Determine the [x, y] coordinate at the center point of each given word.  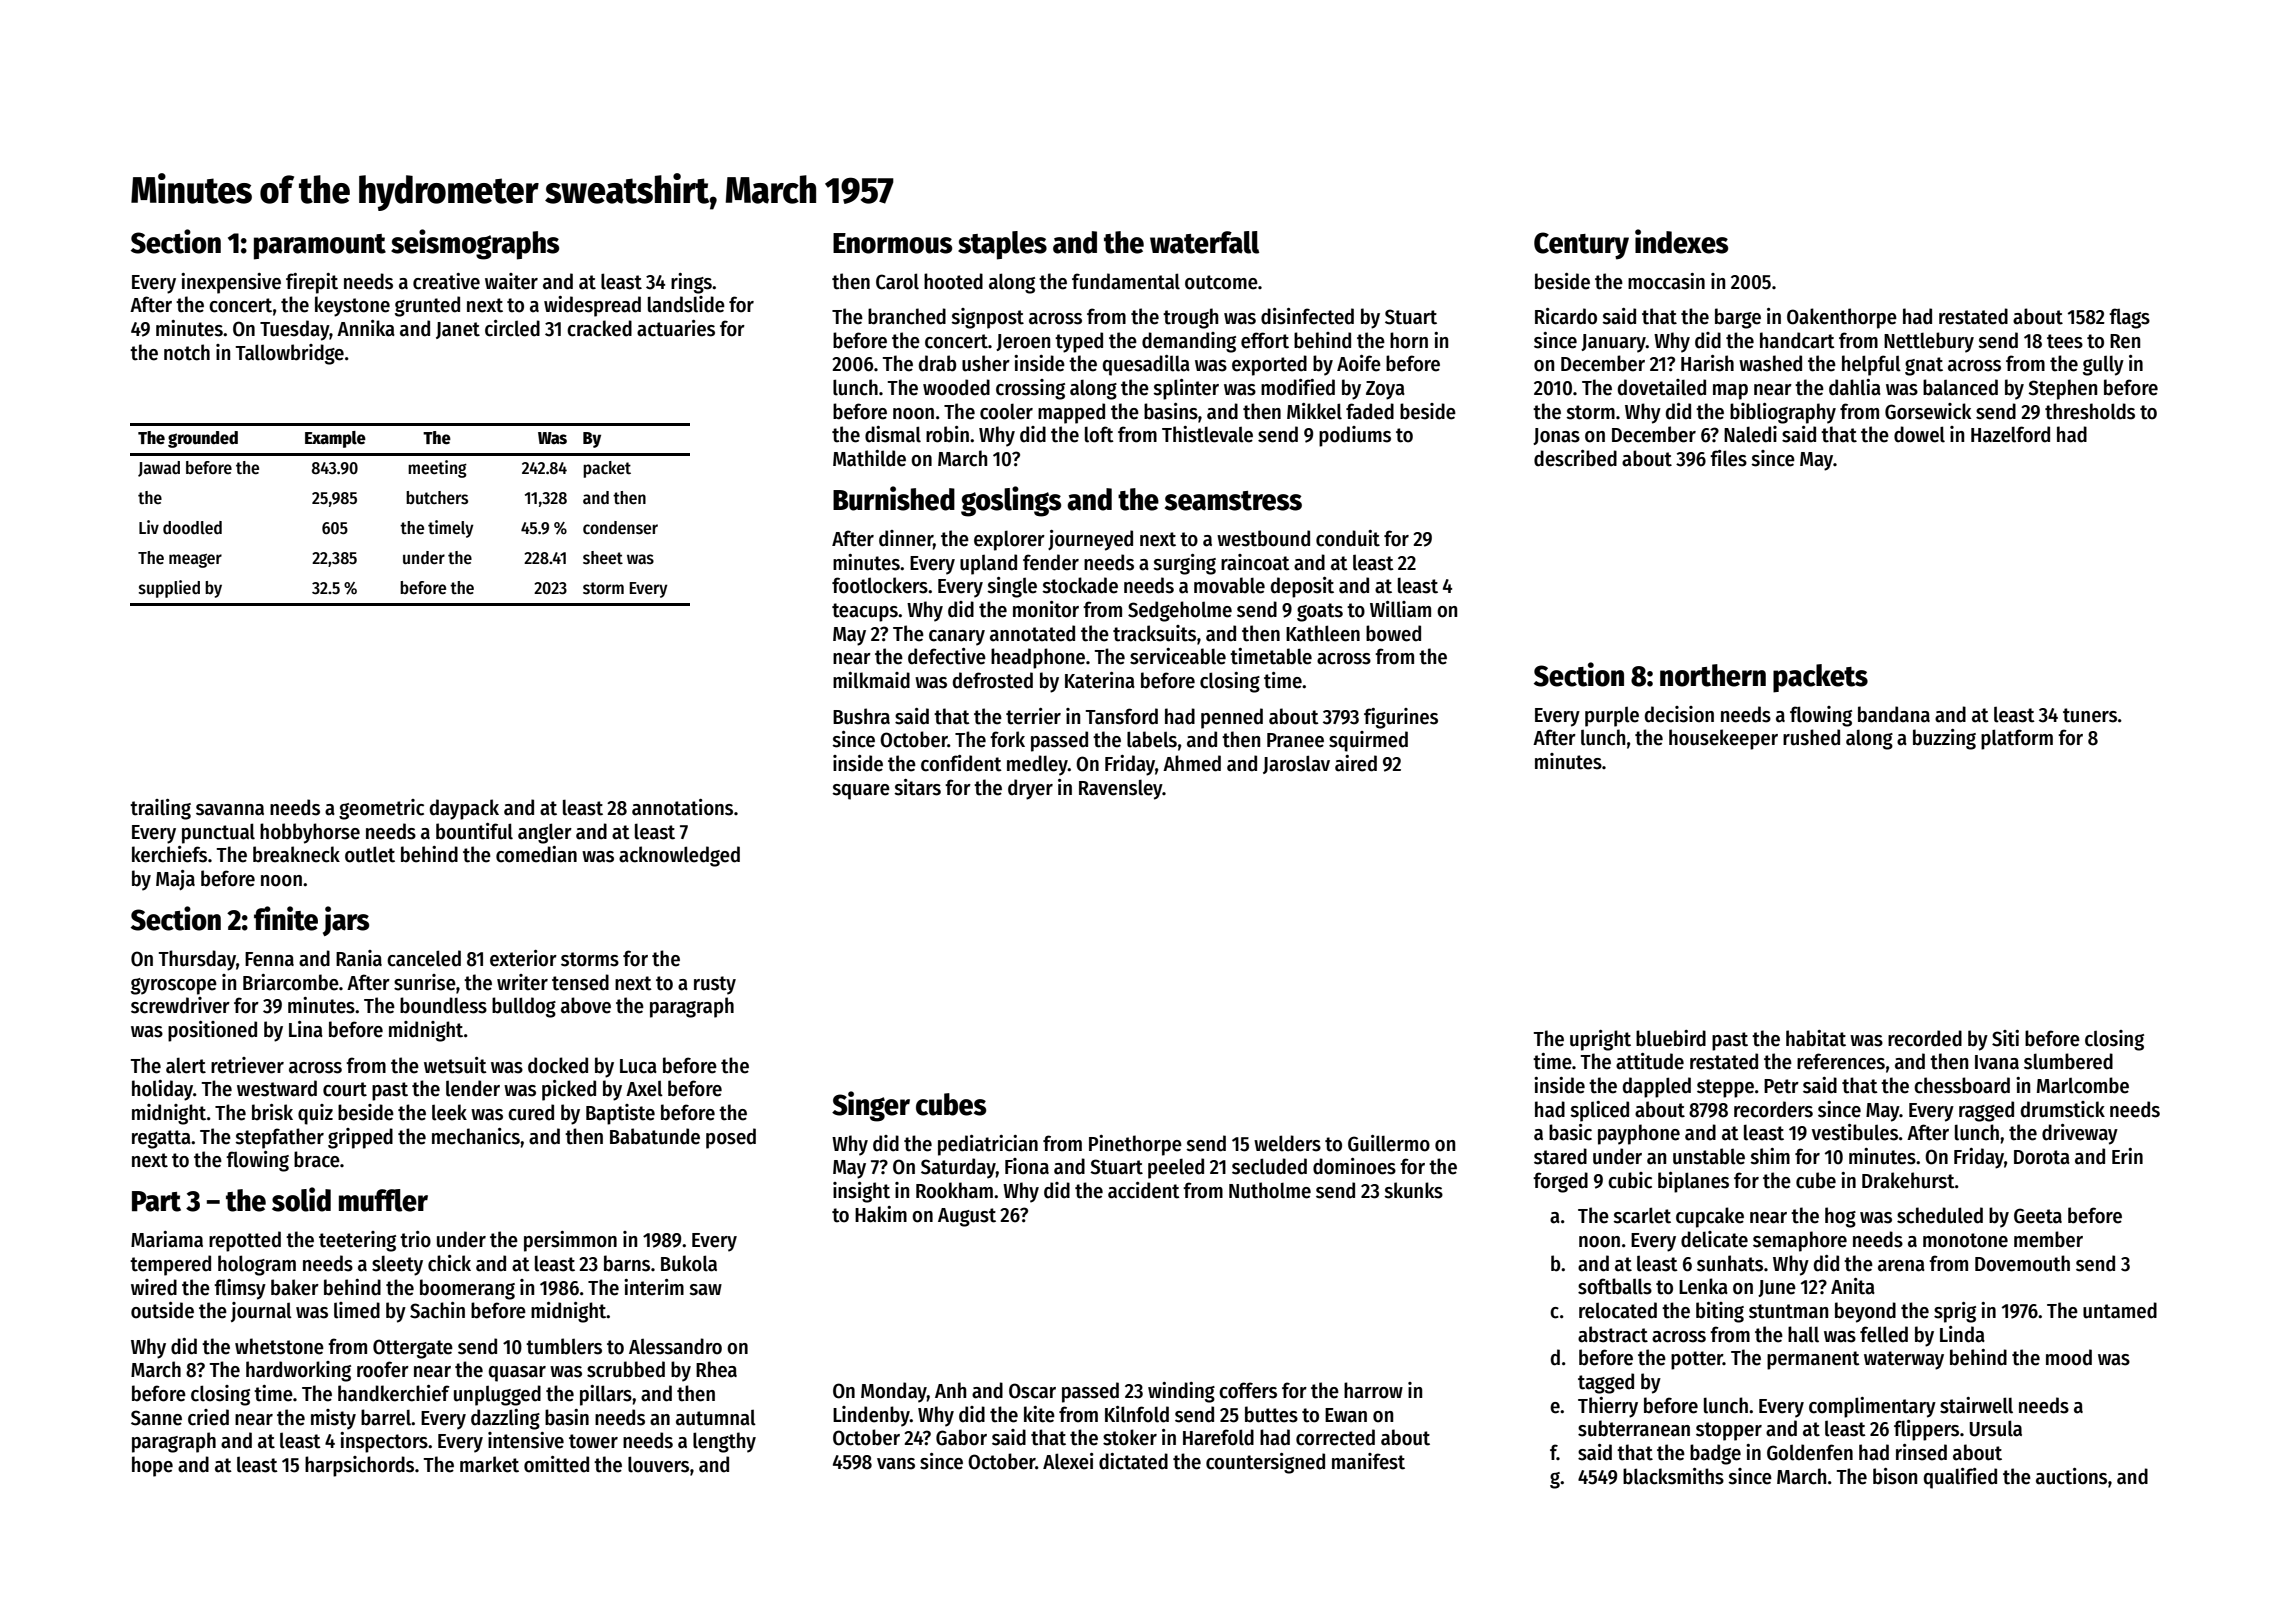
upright [1600, 1040]
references [1841, 1061]
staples [1002, 245]
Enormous [892, 243]
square [861, 792]
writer [522, 982]
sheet [603, 558]
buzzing [1944, 739]
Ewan [1346, 1415]
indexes [1681, 241]
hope [152, 1466]
